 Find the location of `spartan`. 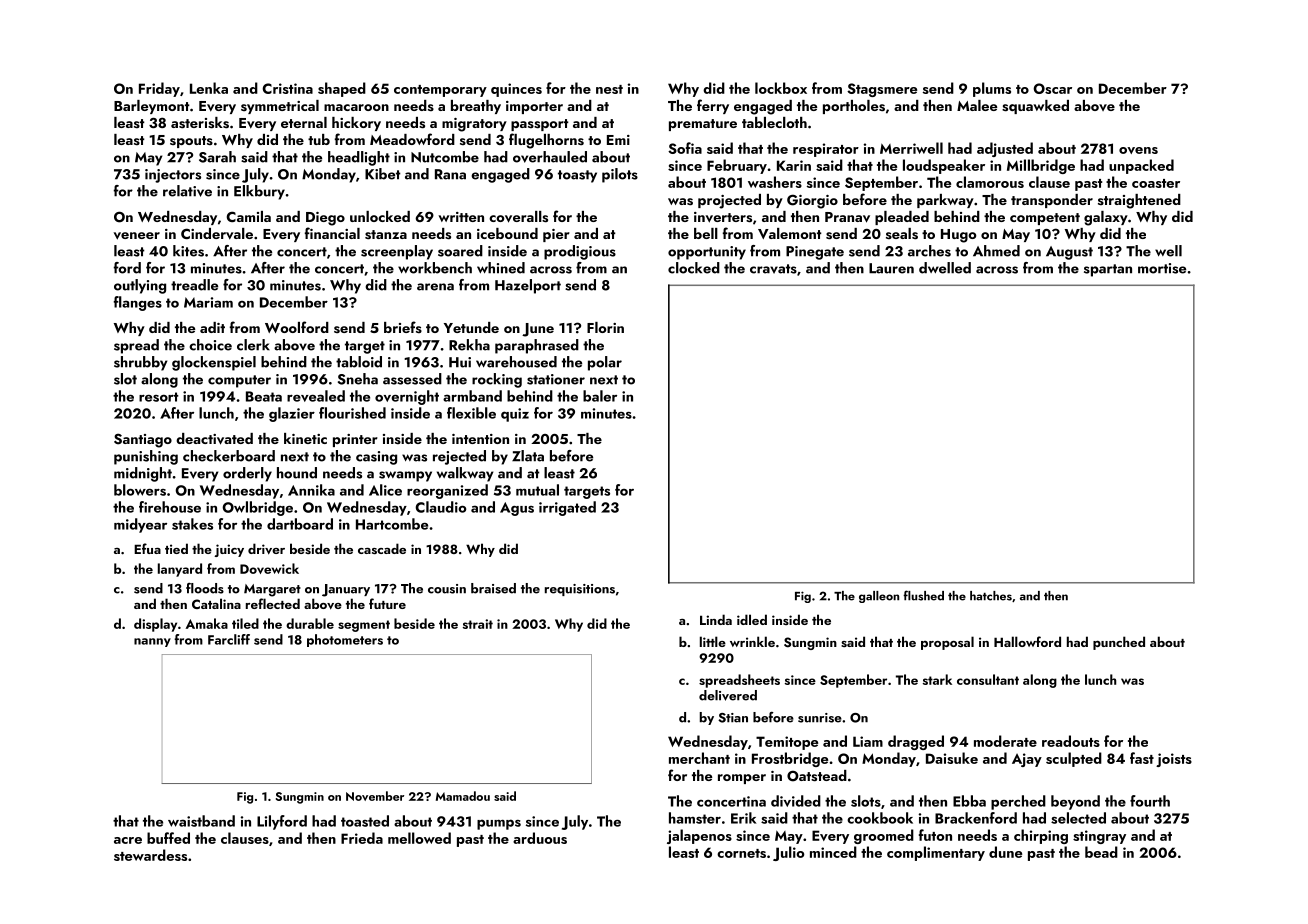

spartan is located at coordinates (1108, 270).
